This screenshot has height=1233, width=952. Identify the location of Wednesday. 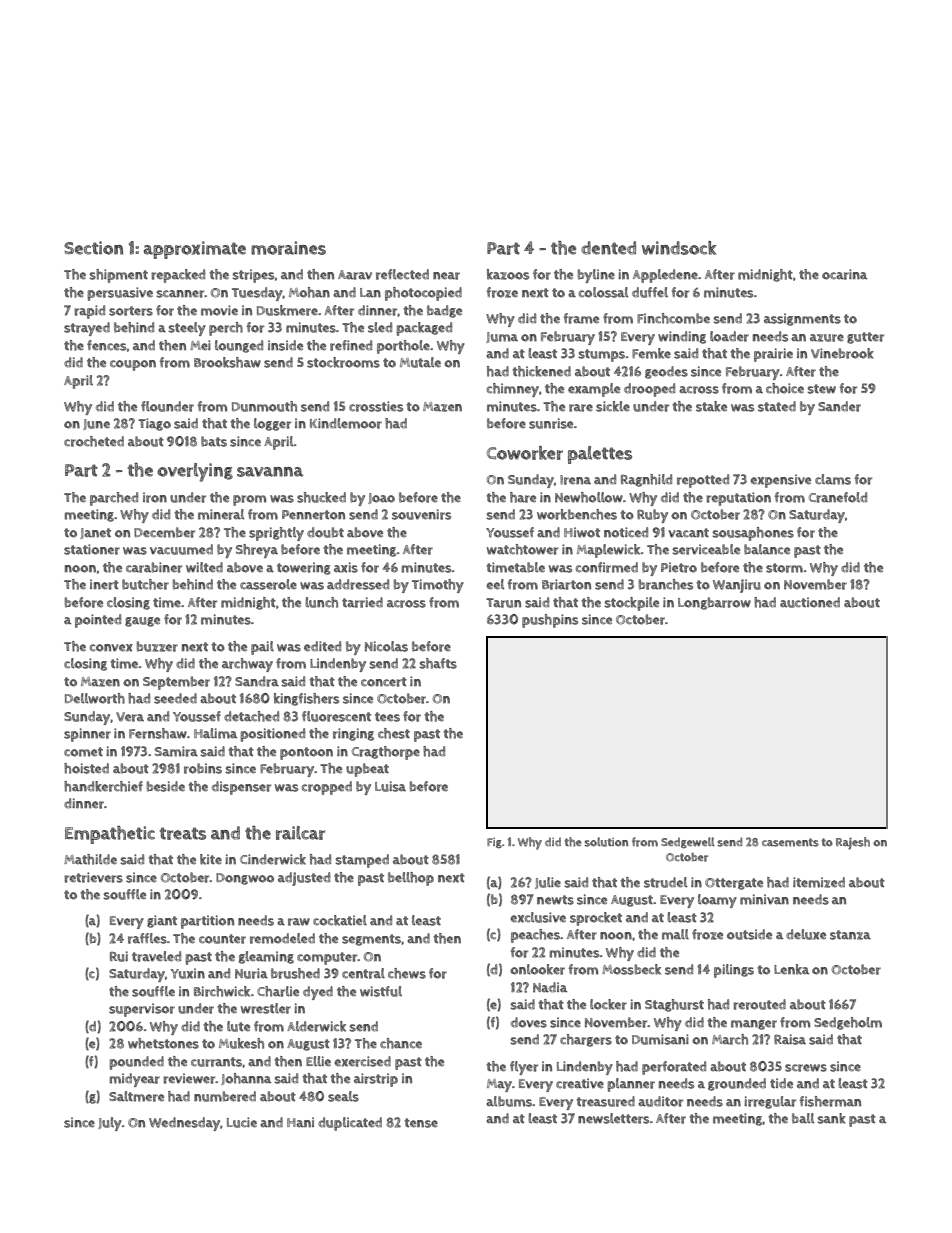
(184, 1124).
